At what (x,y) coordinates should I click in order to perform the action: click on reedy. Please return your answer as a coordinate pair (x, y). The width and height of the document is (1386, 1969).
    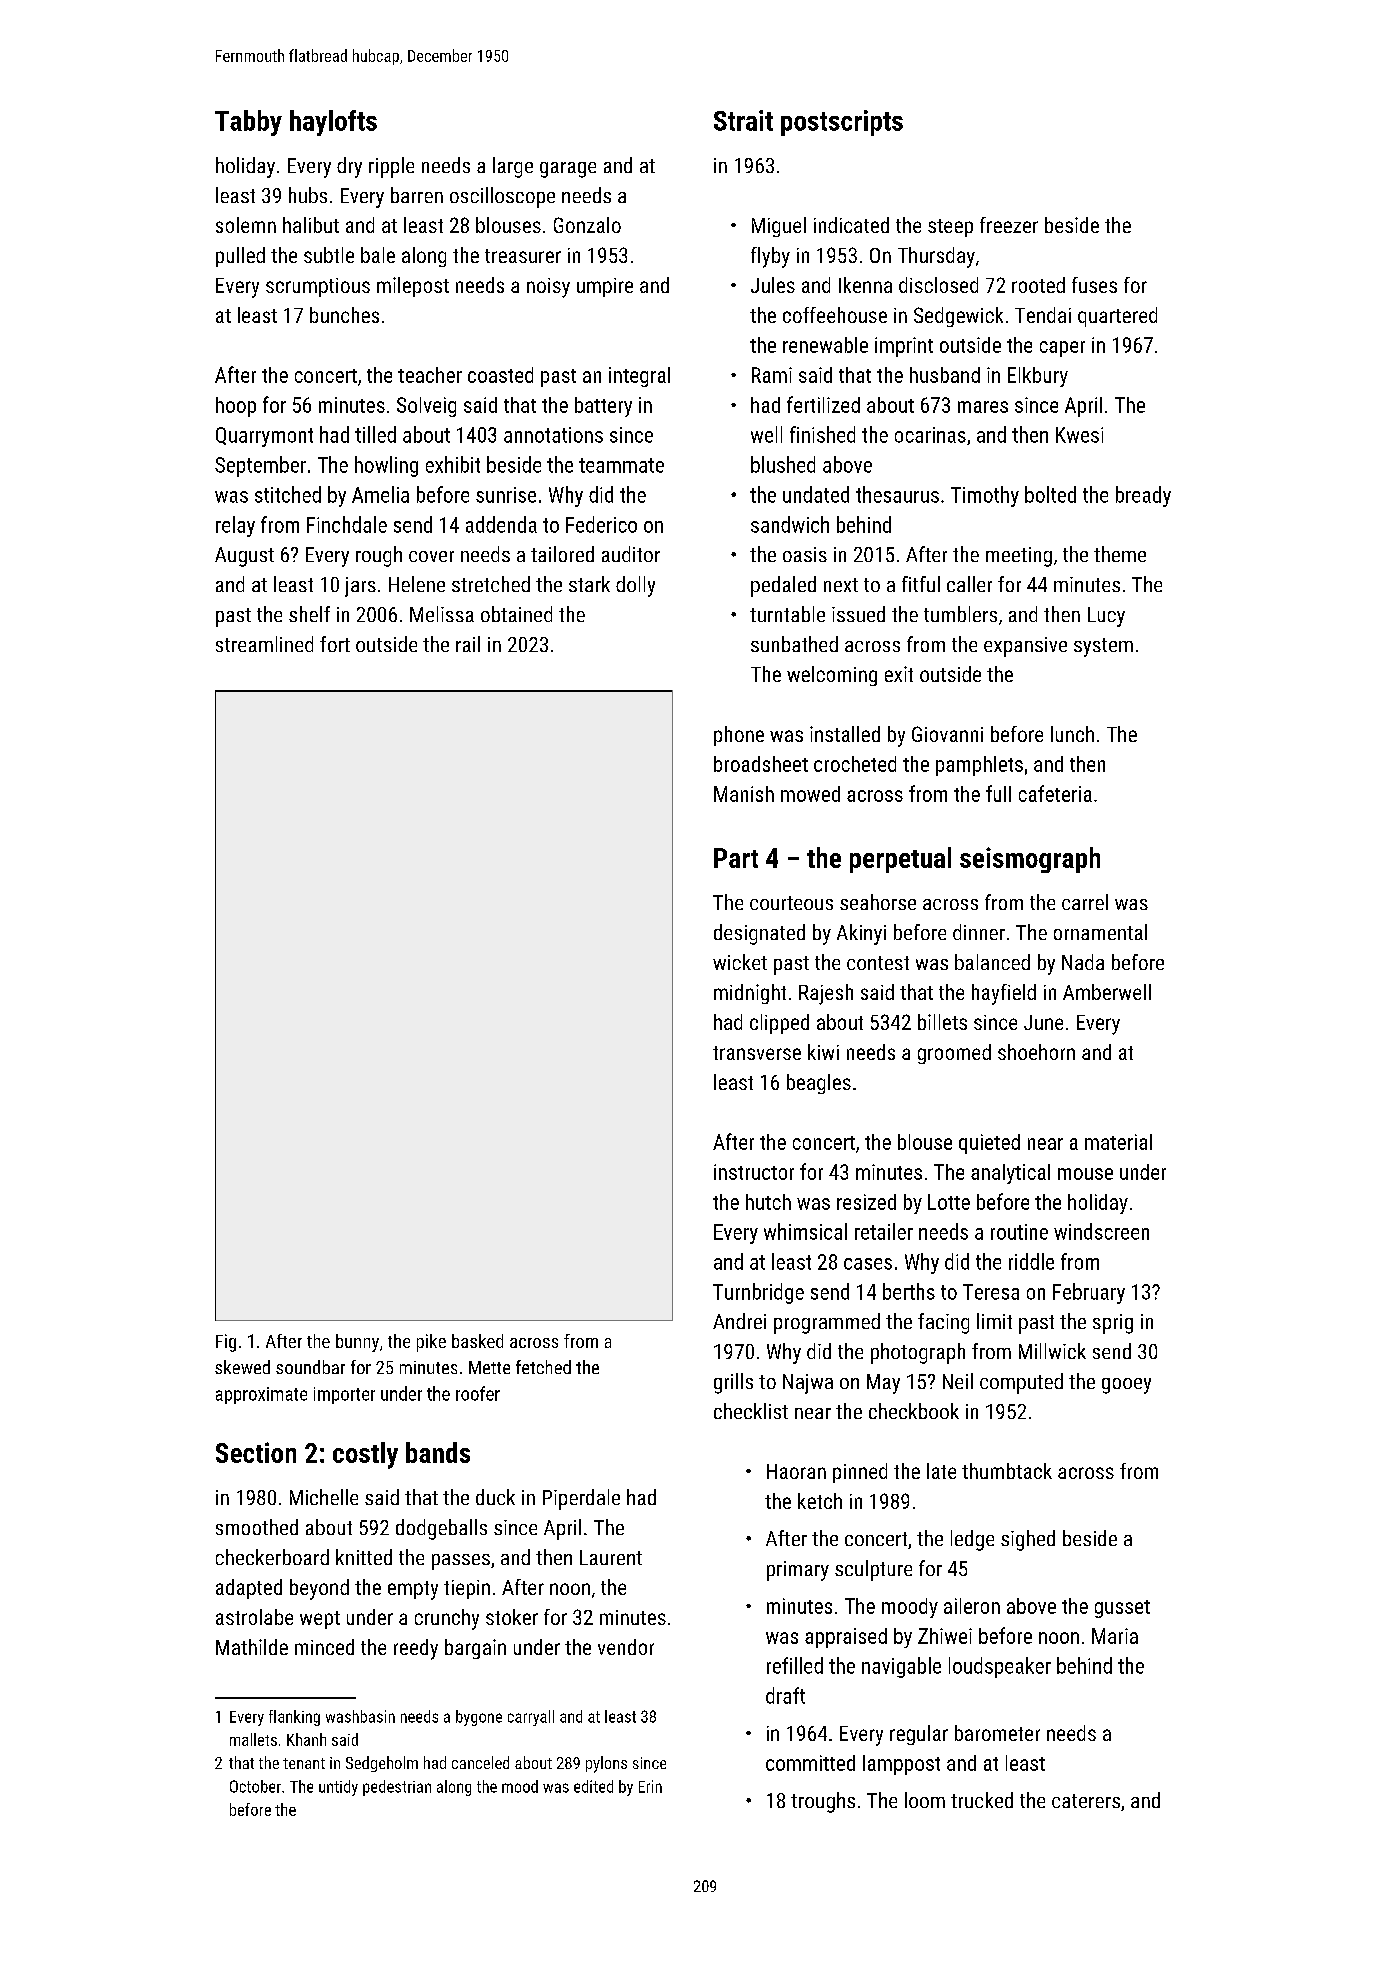
    Looking at the image, I should click on (416, 1649).
